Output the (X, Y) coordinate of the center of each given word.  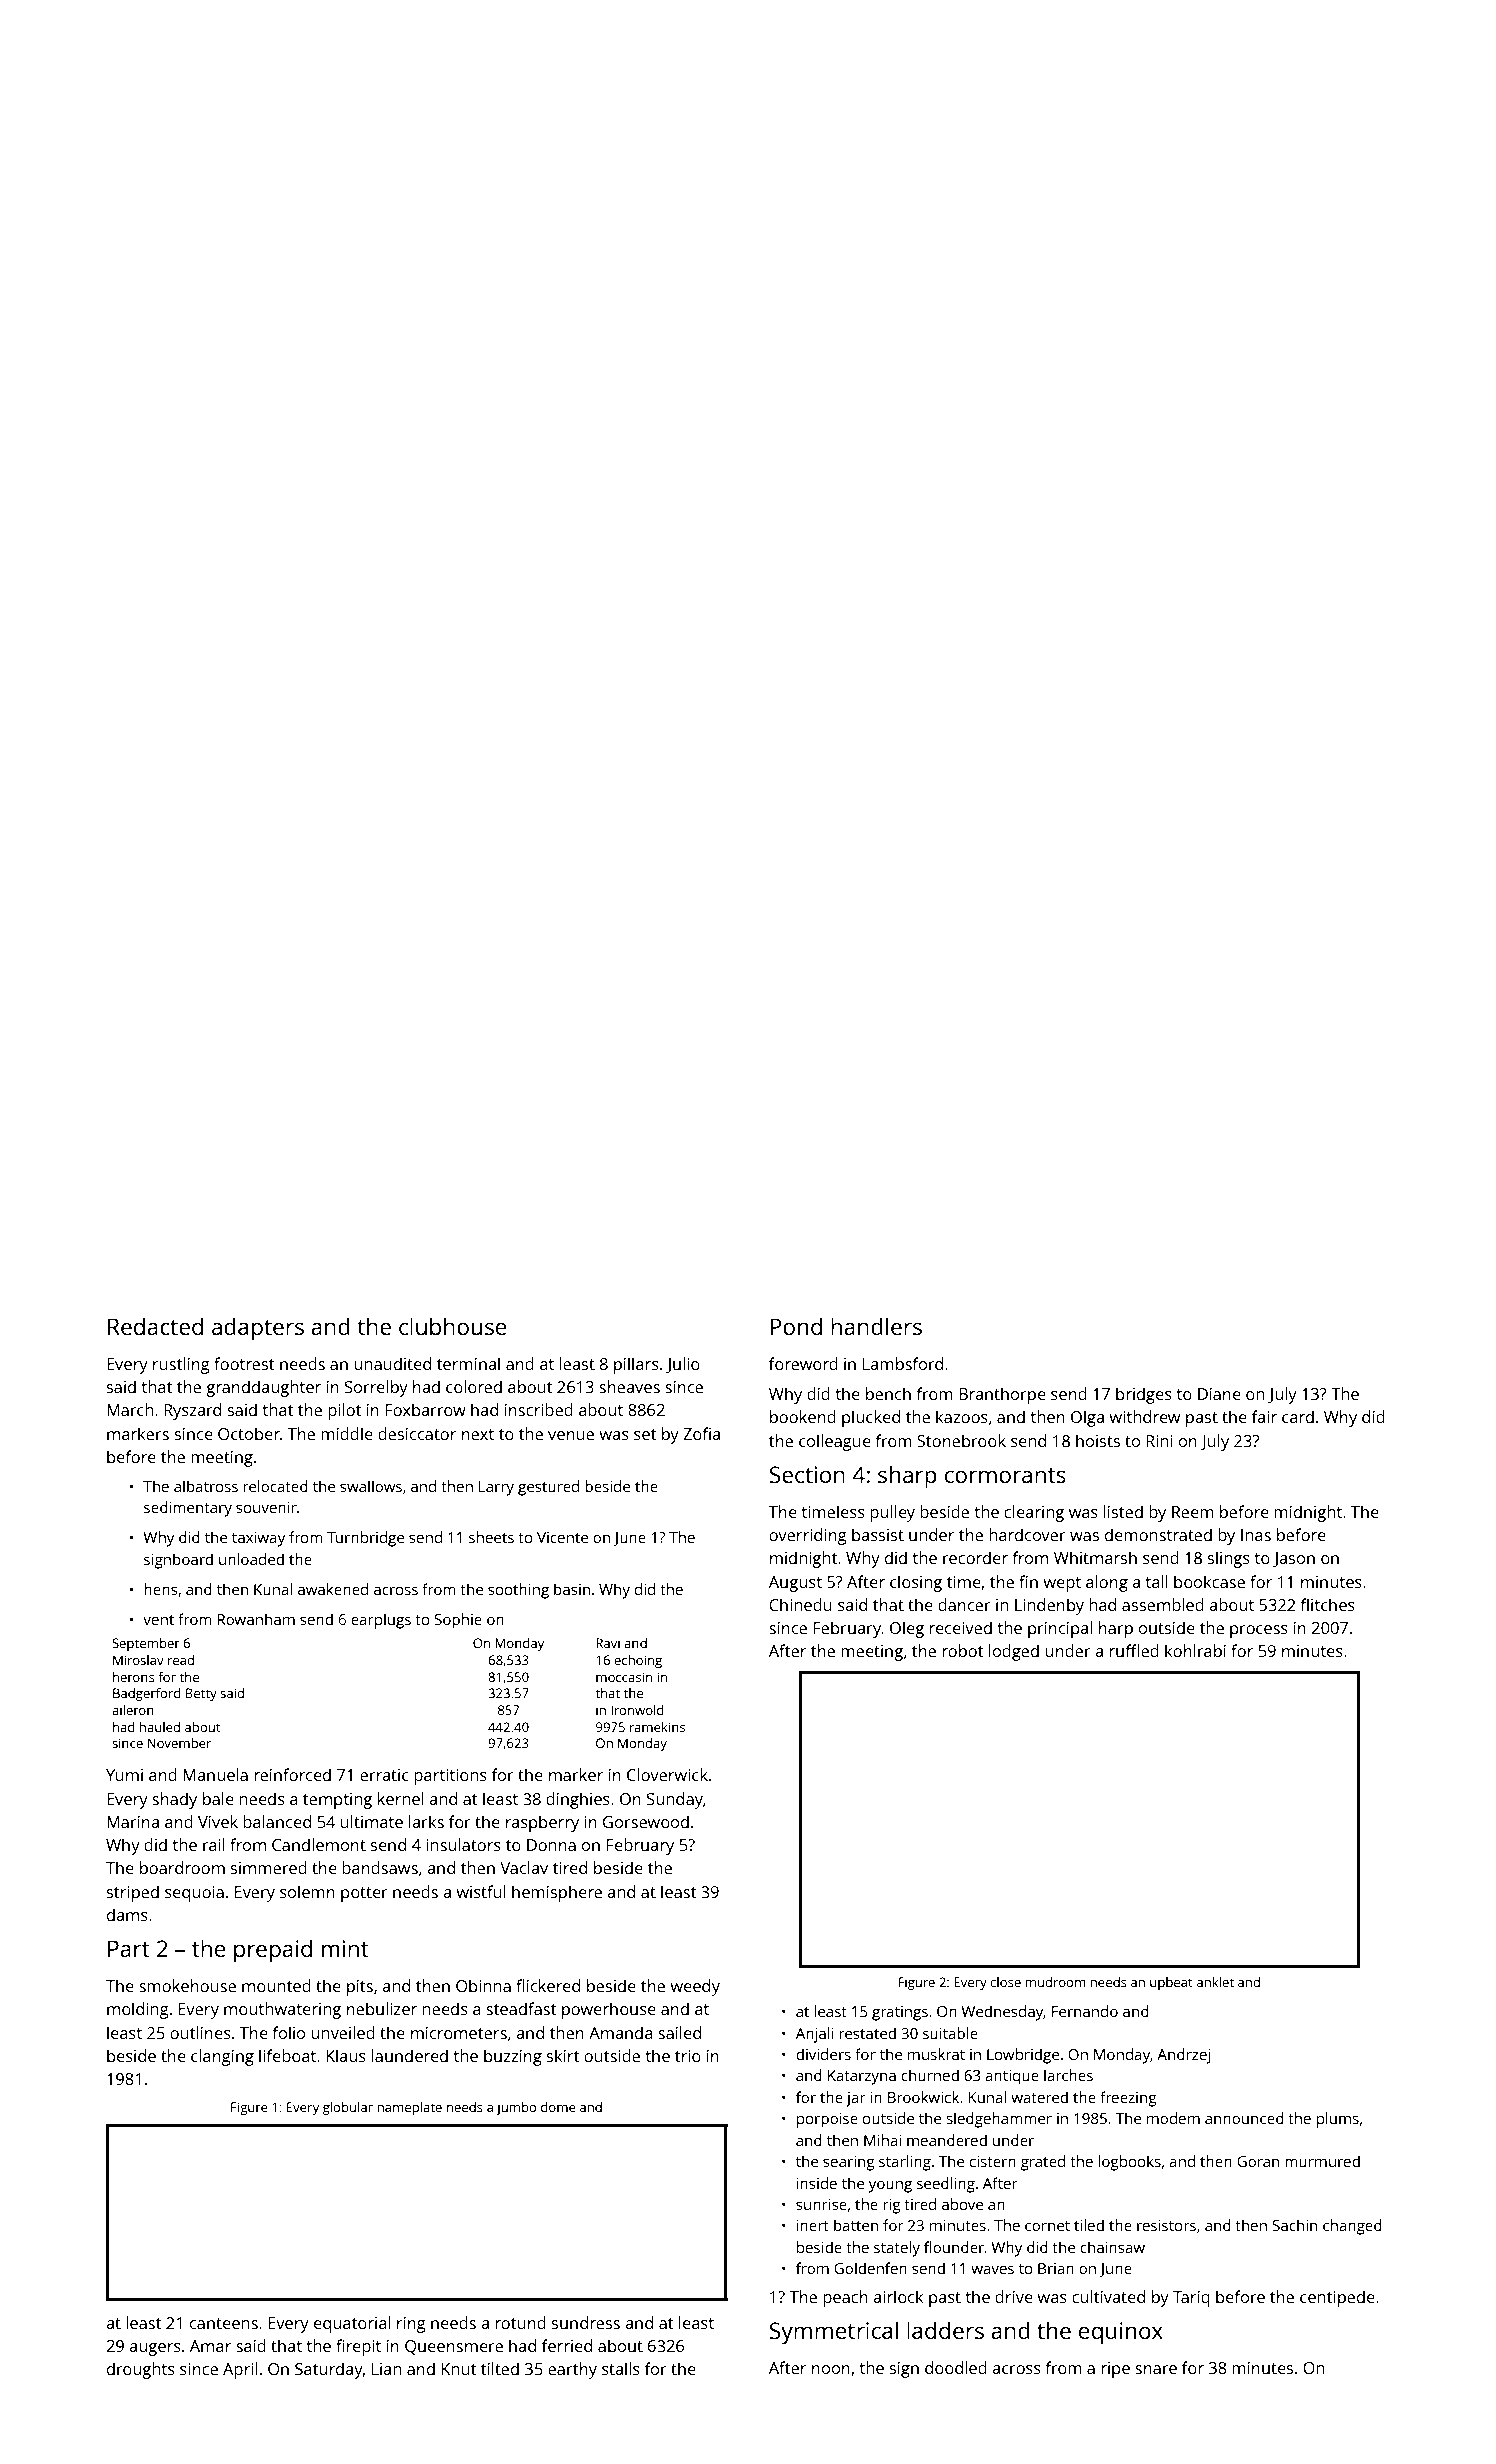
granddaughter (263, 1388)
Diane (1219, 1394)
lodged (1014, 1652)
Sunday (675, 1800)
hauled (159, 1727)
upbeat (1171, 1983)
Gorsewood (646, 1821)
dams (127, 1914)
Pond (796, 1326)
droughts (141, 2370)
